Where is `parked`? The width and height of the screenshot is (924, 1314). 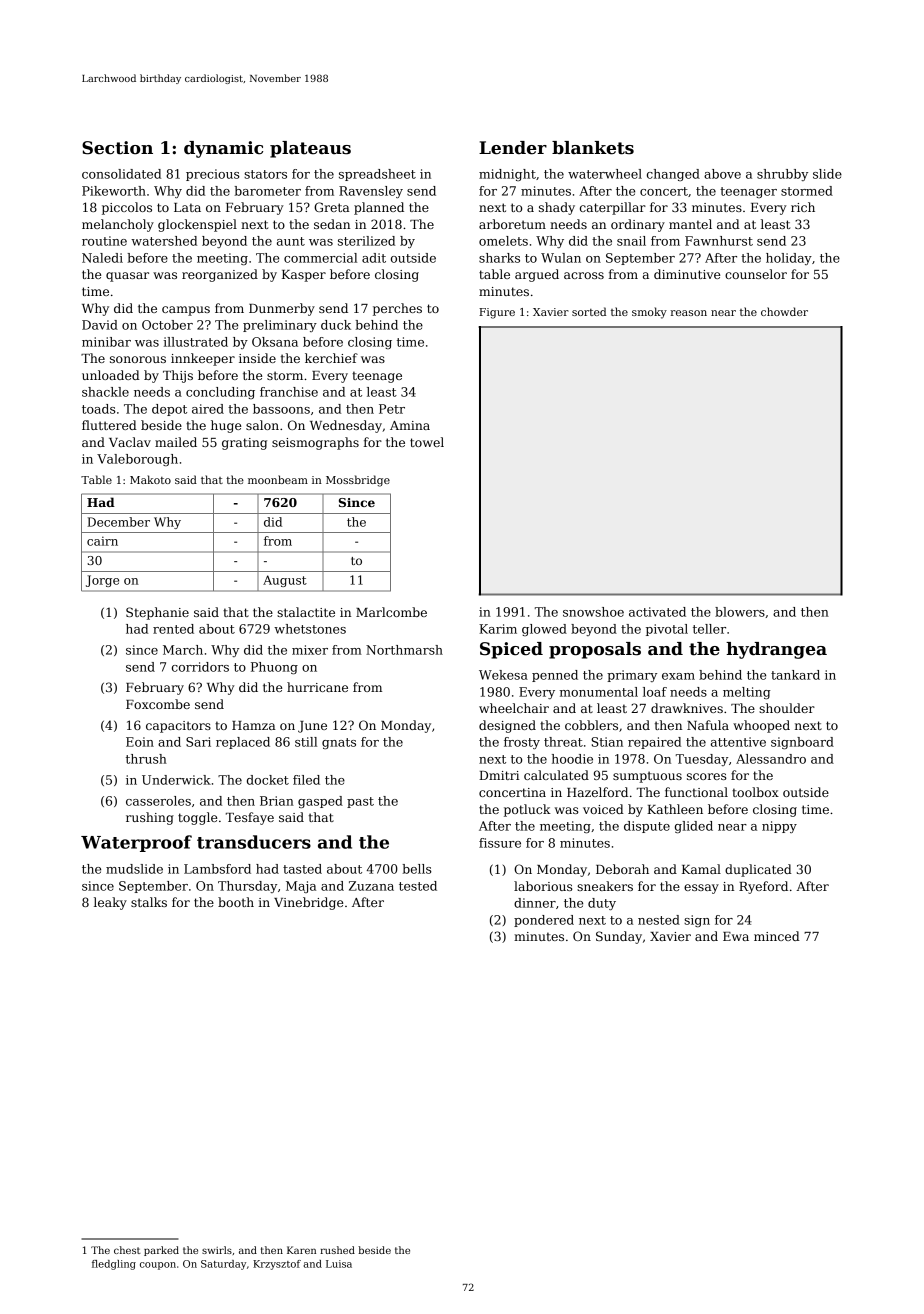 parked is located at coordinates (161, 1251).
